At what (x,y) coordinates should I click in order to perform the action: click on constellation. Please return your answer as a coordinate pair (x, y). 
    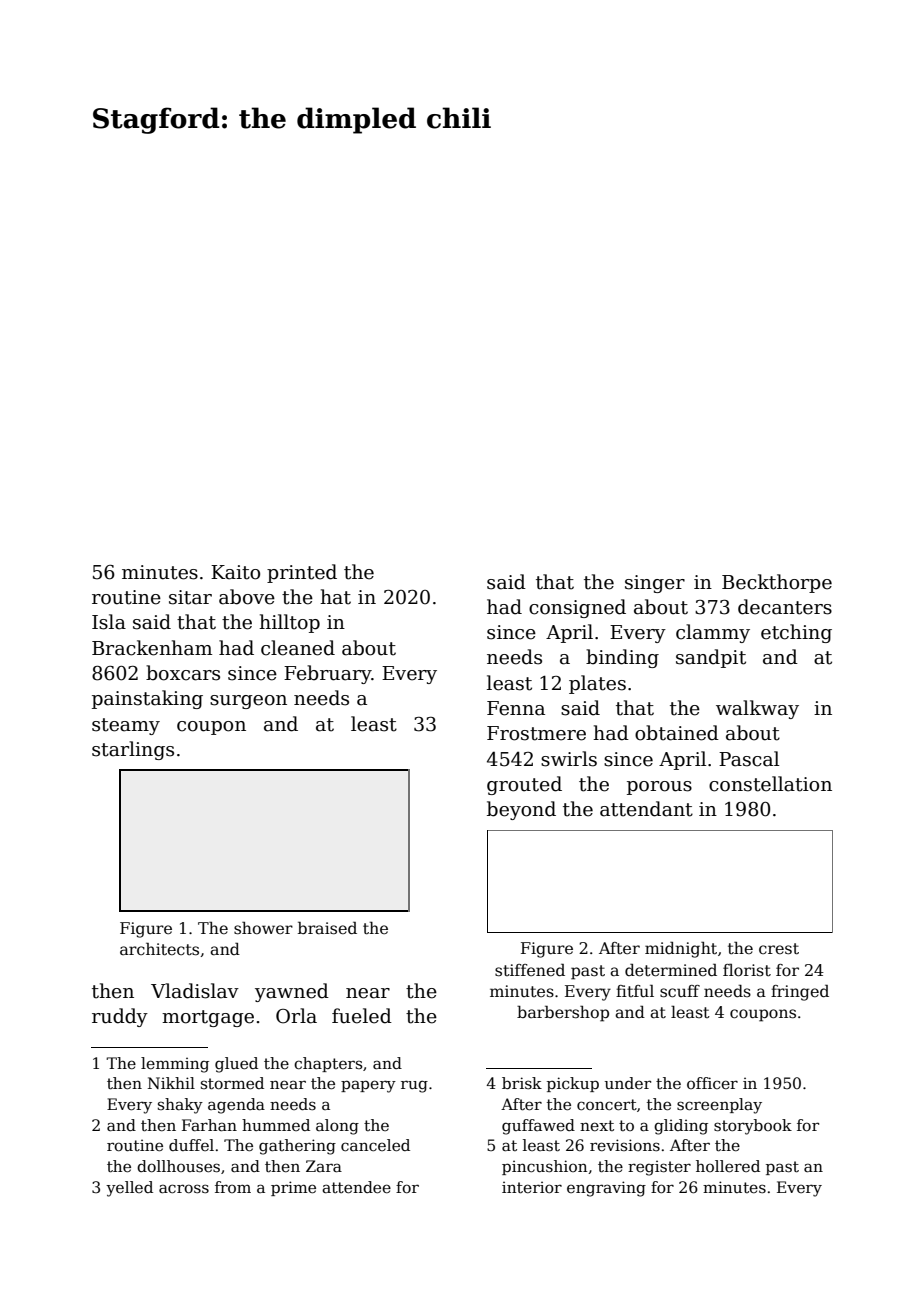
    Looking at the image, I should click on (770, 784).
